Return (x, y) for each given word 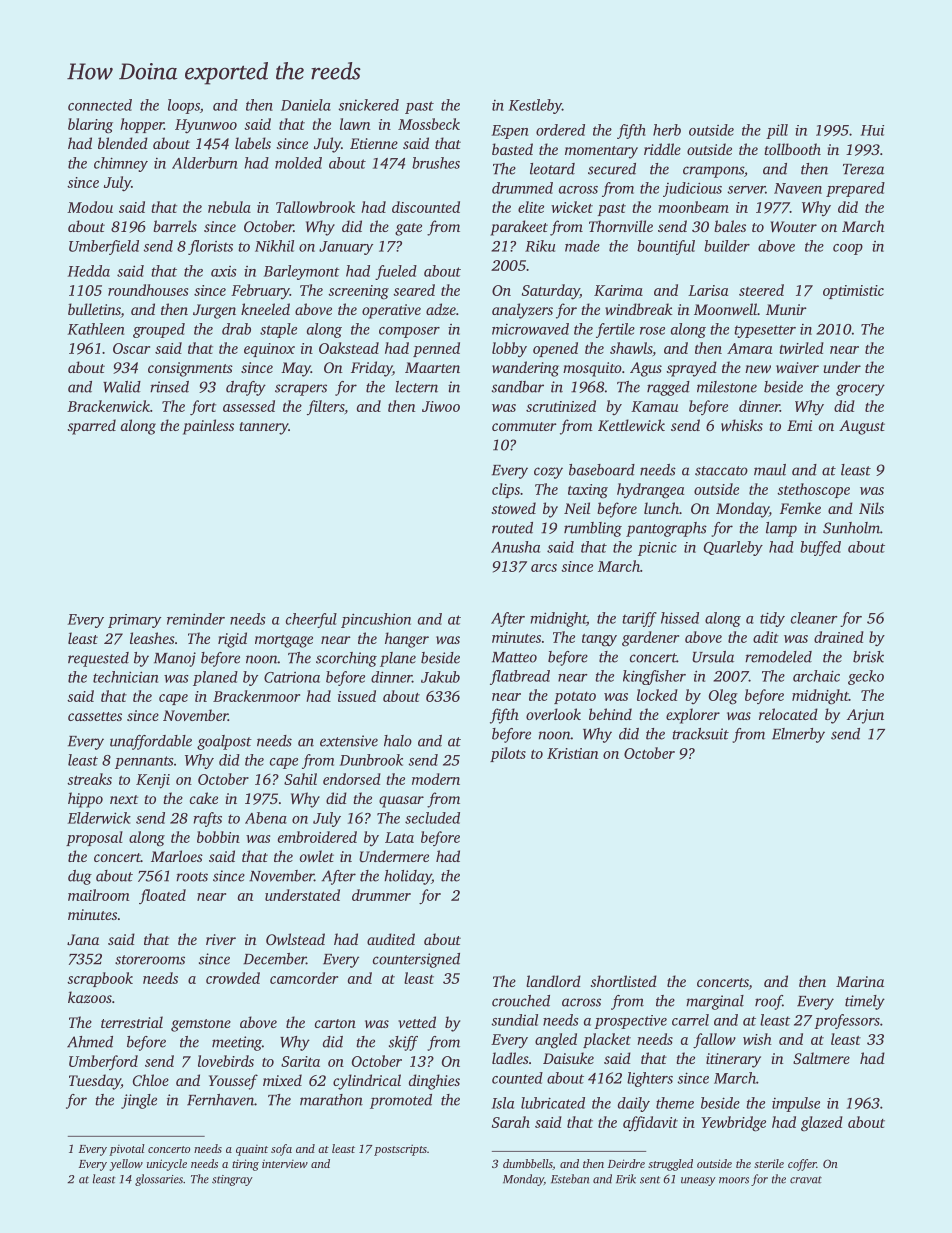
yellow (126, 1165)
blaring (90, 126)
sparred (92, 427)
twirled (801, 348)
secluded (432, 818)
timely (865, 1002)
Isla (503, 1103)
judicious (692, 189)
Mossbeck (429, 124)
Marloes (177, 856)
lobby (509, 350)
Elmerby (798, 735)
